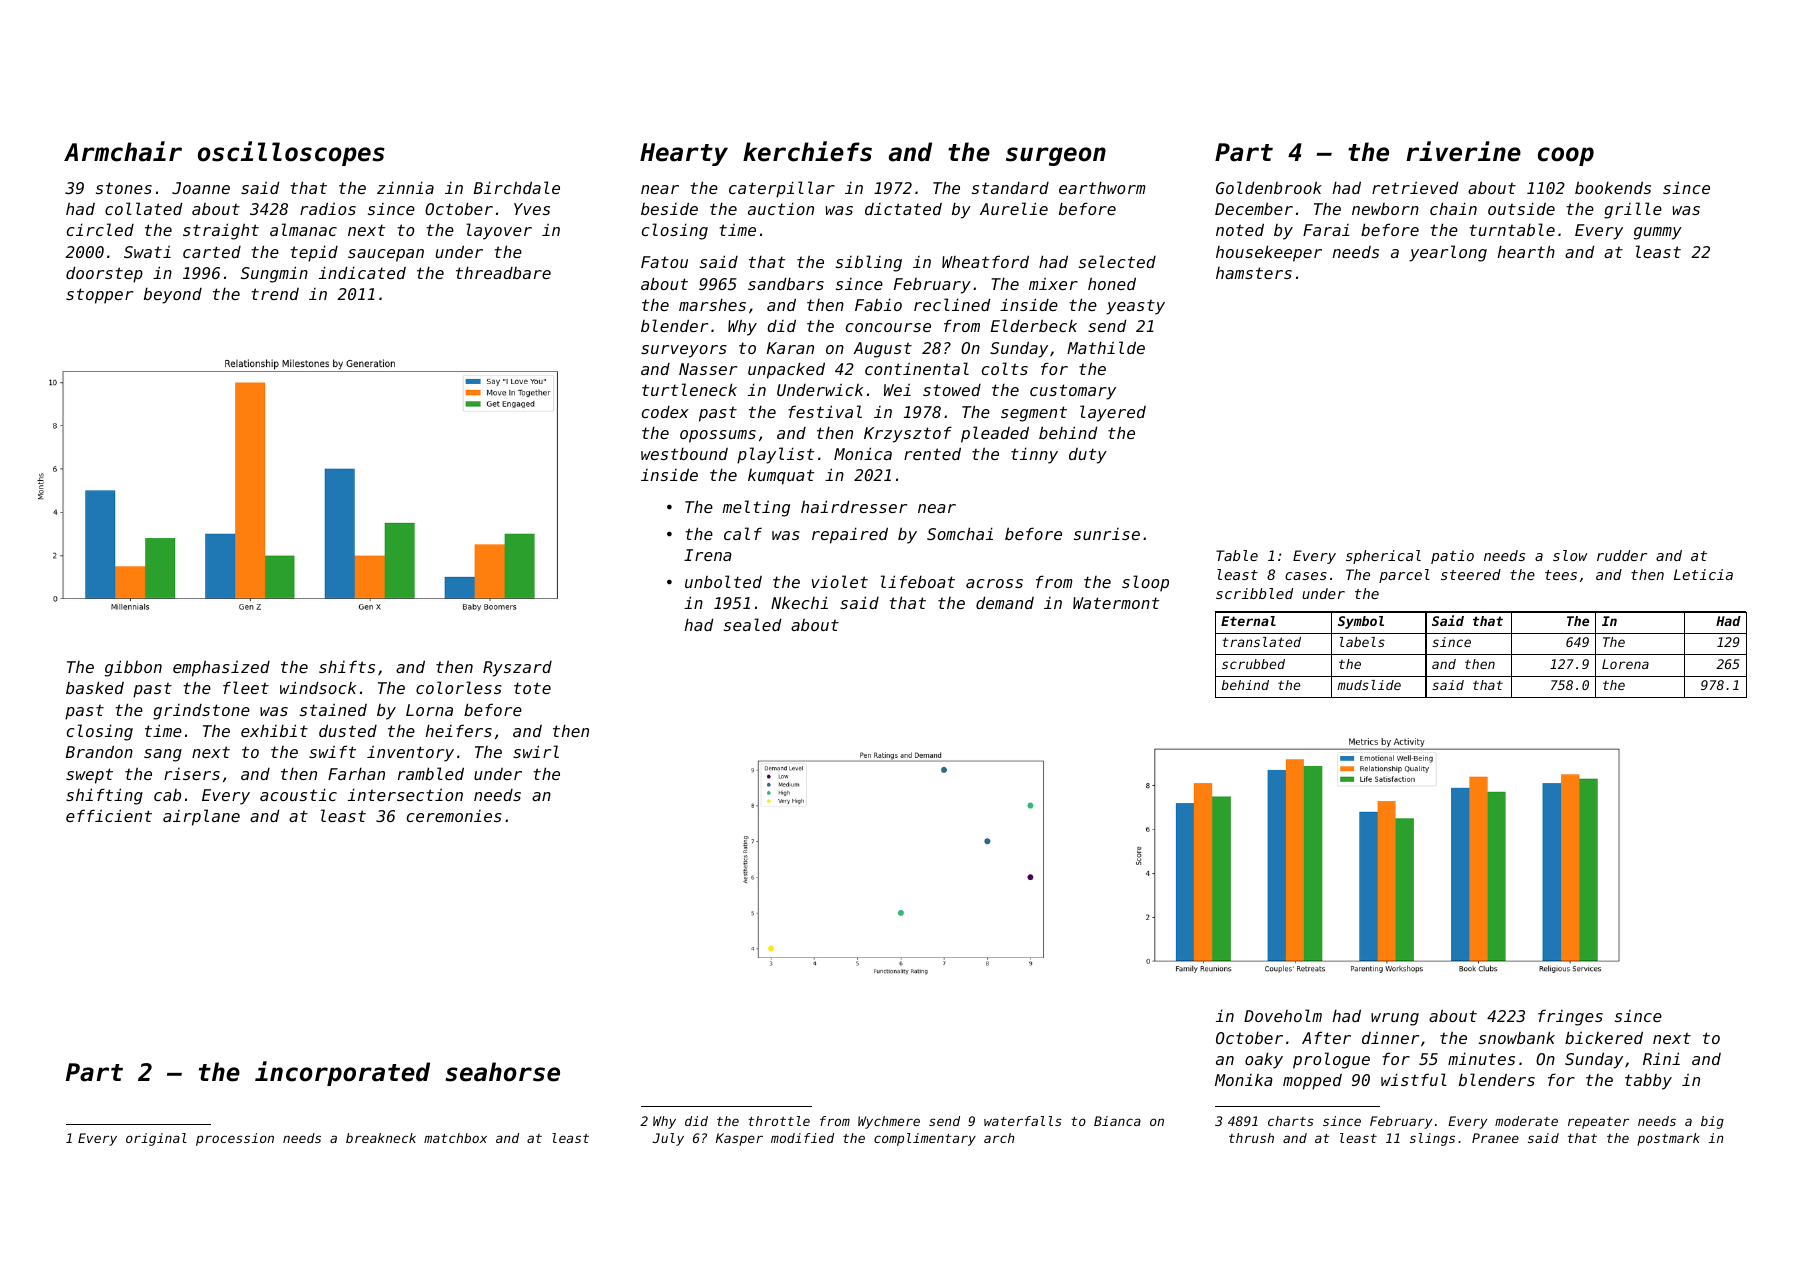 The image size is (1812, 1281). I want to click on matchbox, so click(455, 1138).
